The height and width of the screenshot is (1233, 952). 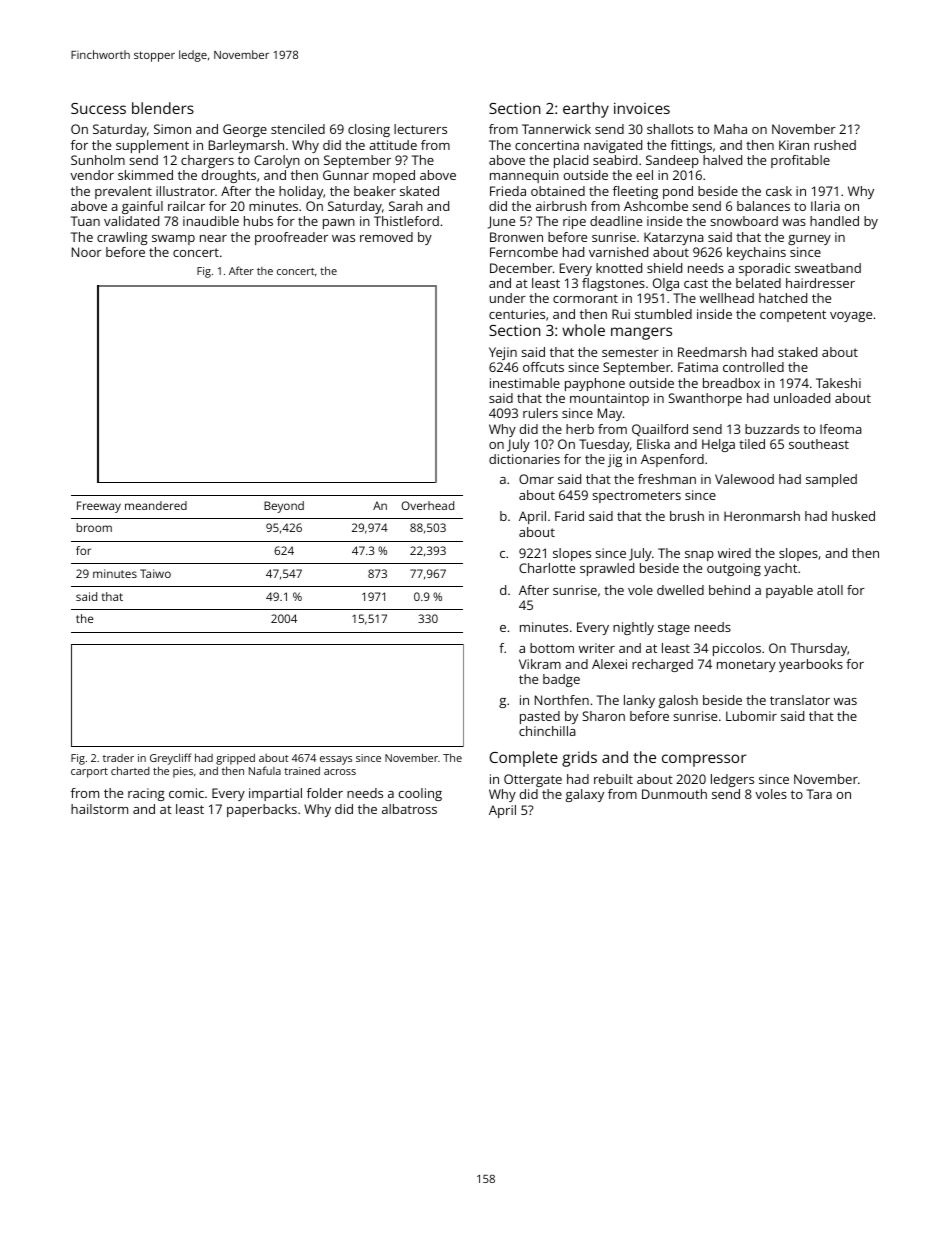 What do you see at coordinates (262, 810) in the screenshot?
I see `paperbacks` at bounding box center [262, 810].
